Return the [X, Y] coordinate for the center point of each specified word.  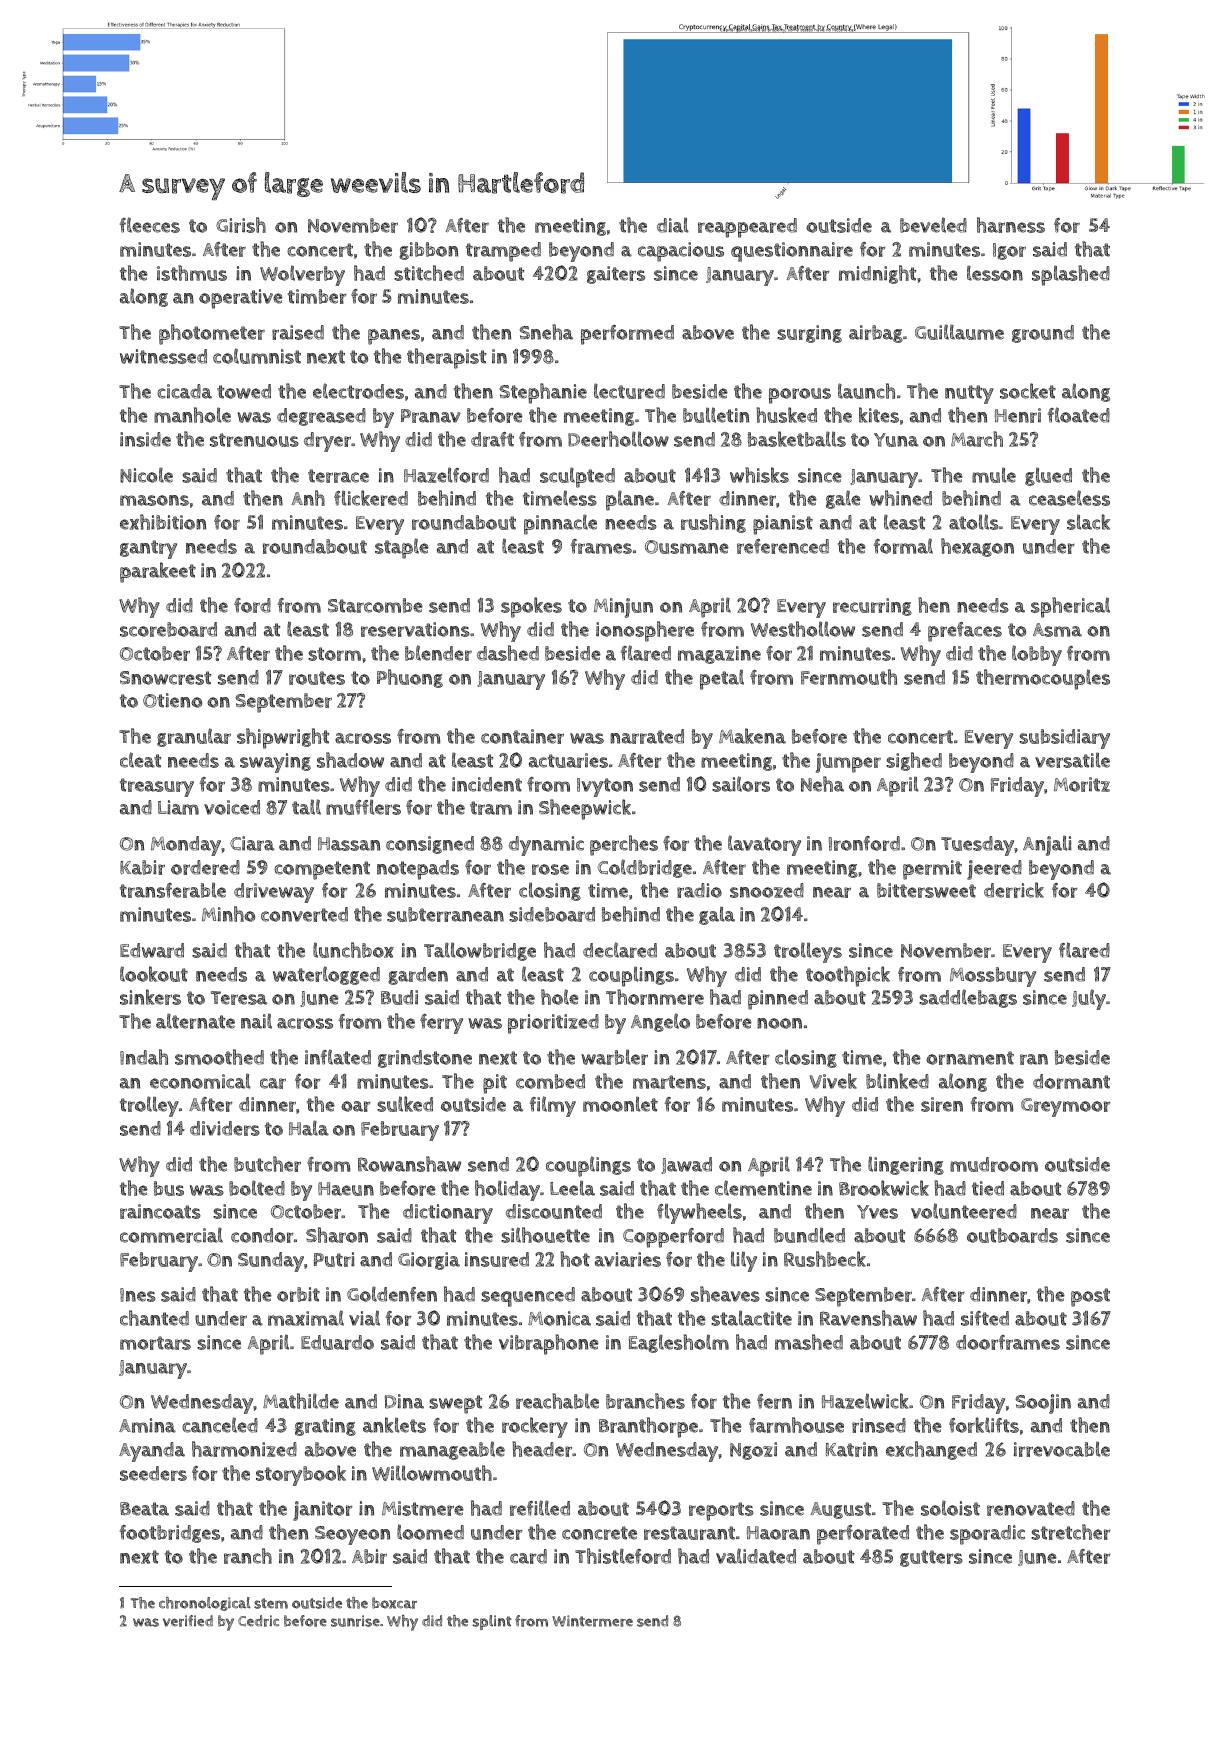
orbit [298, 1294]
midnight [877, 274]
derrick [1014, 890]
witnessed [163, 356]
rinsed [879, 1425]
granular [194, 737]
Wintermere [592, 1621]
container [522, 736]
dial [673, 225]
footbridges [170, 1534]
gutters [931, 1558]
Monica [559, 1318]
